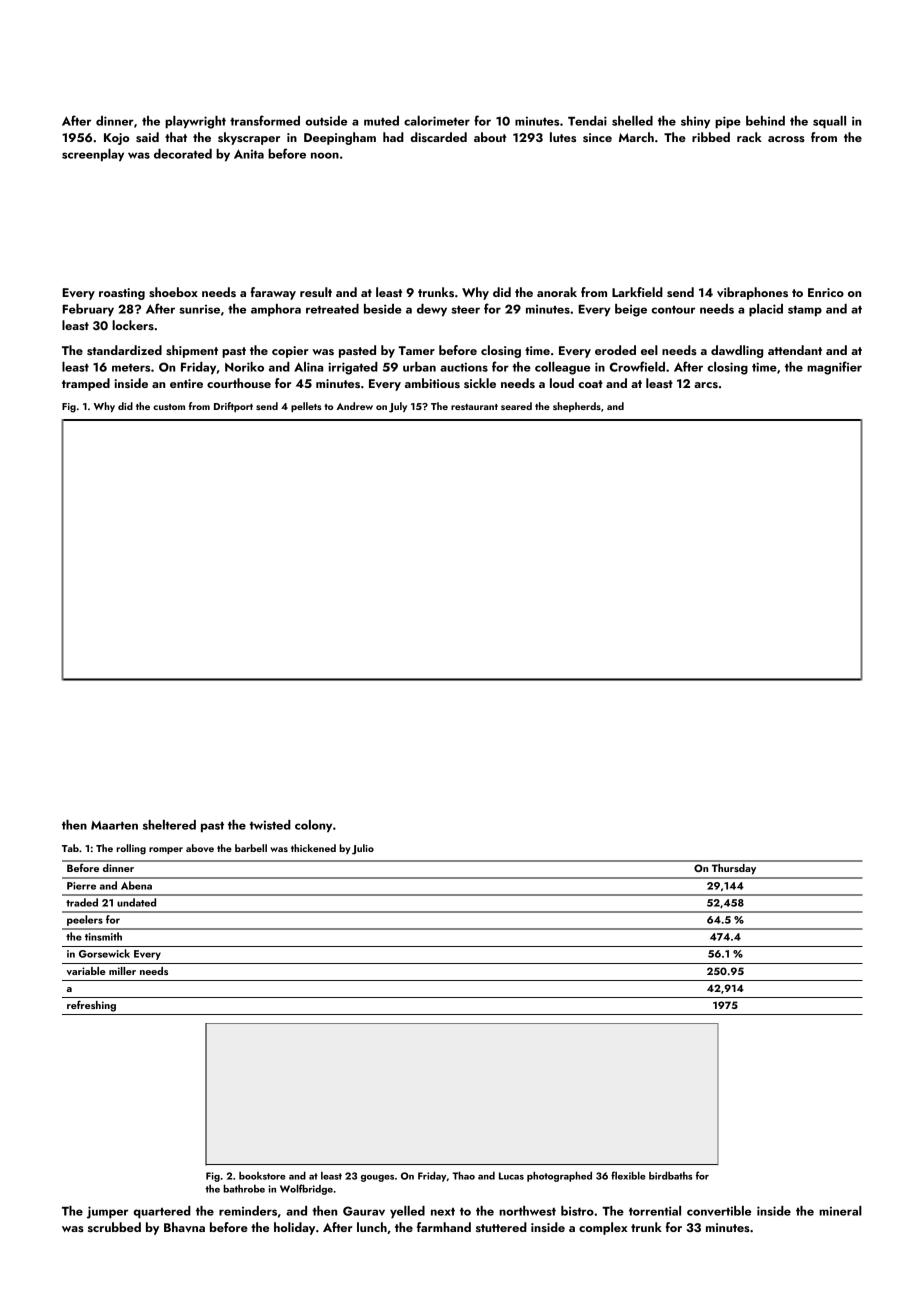 The width and height of the screenshot is (924, 1308). Describe the element at coordinates (251, 848) in the screenshot. I see `barbell` at that location.
